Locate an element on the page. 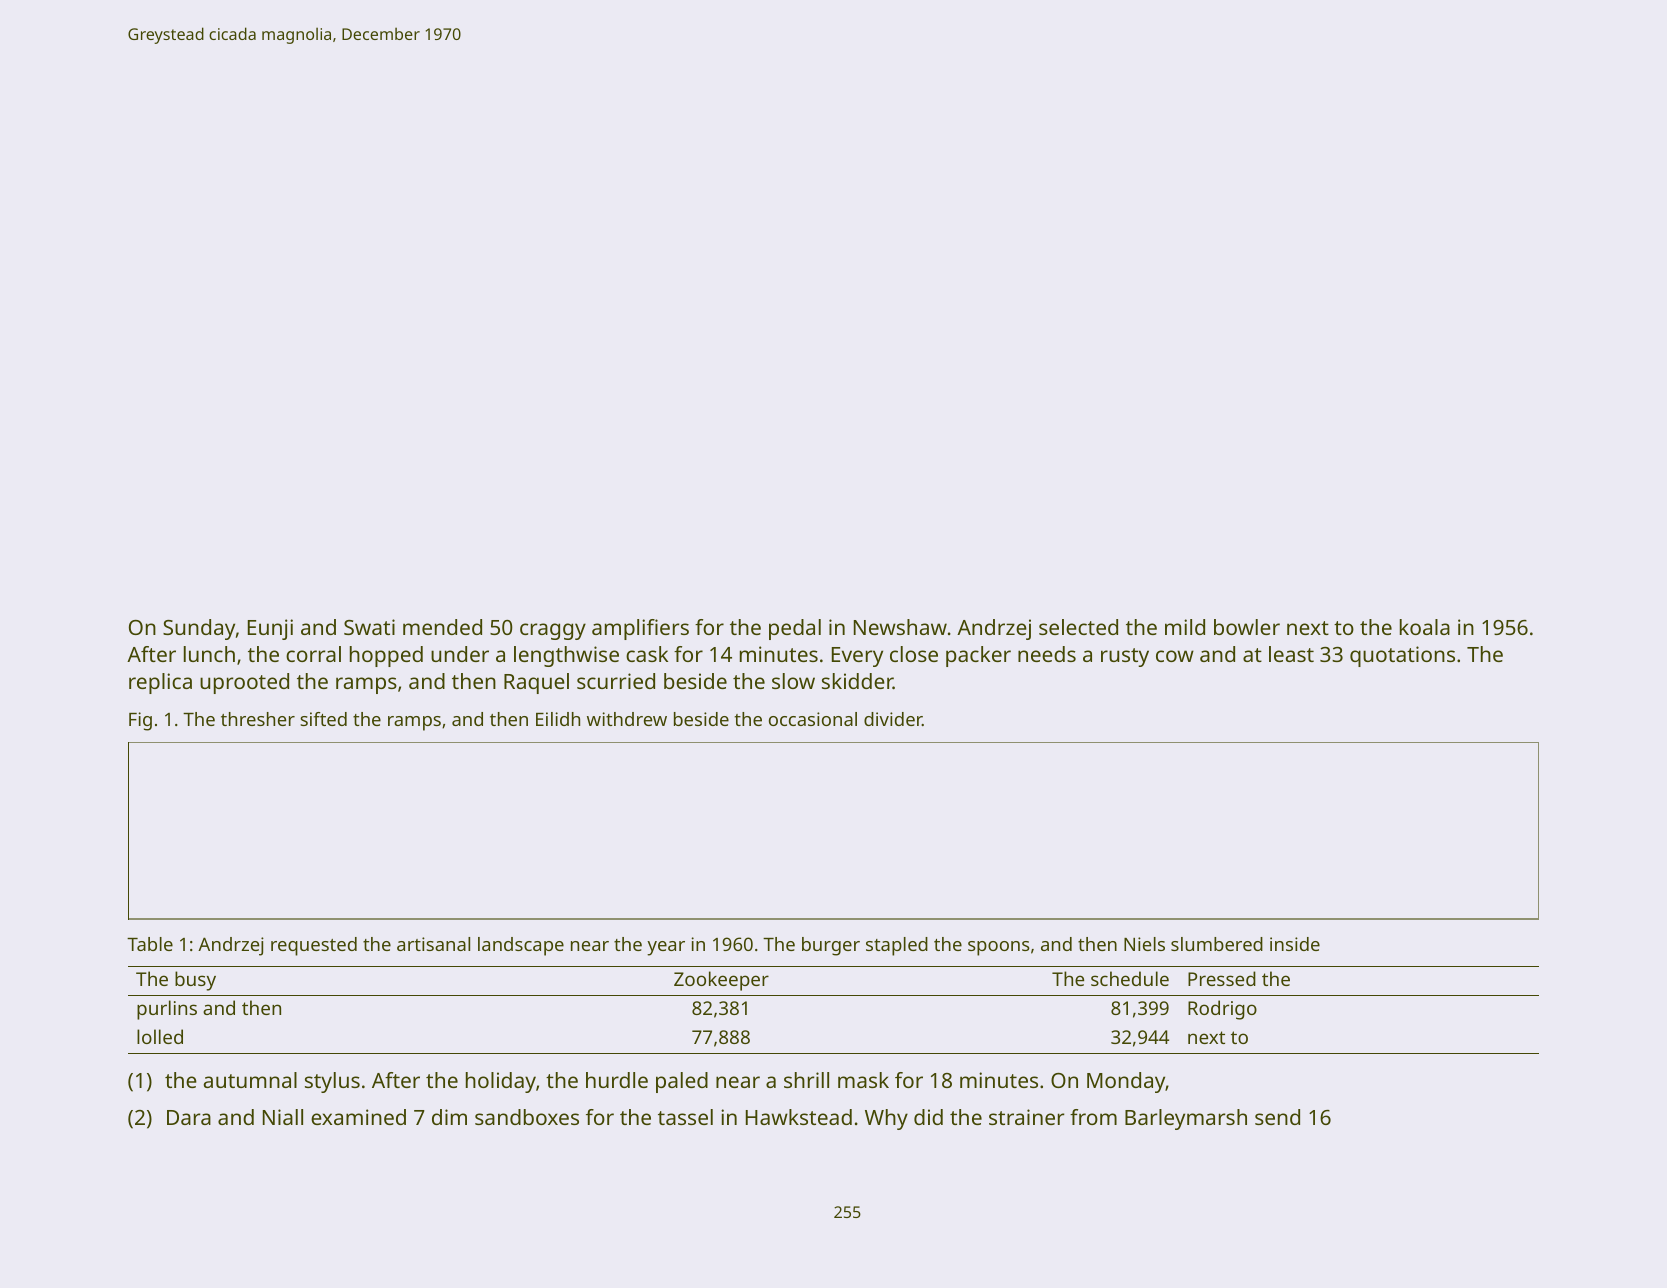 This image has height=1288, width=1667. koala is located at coordinates (1425, 627).
